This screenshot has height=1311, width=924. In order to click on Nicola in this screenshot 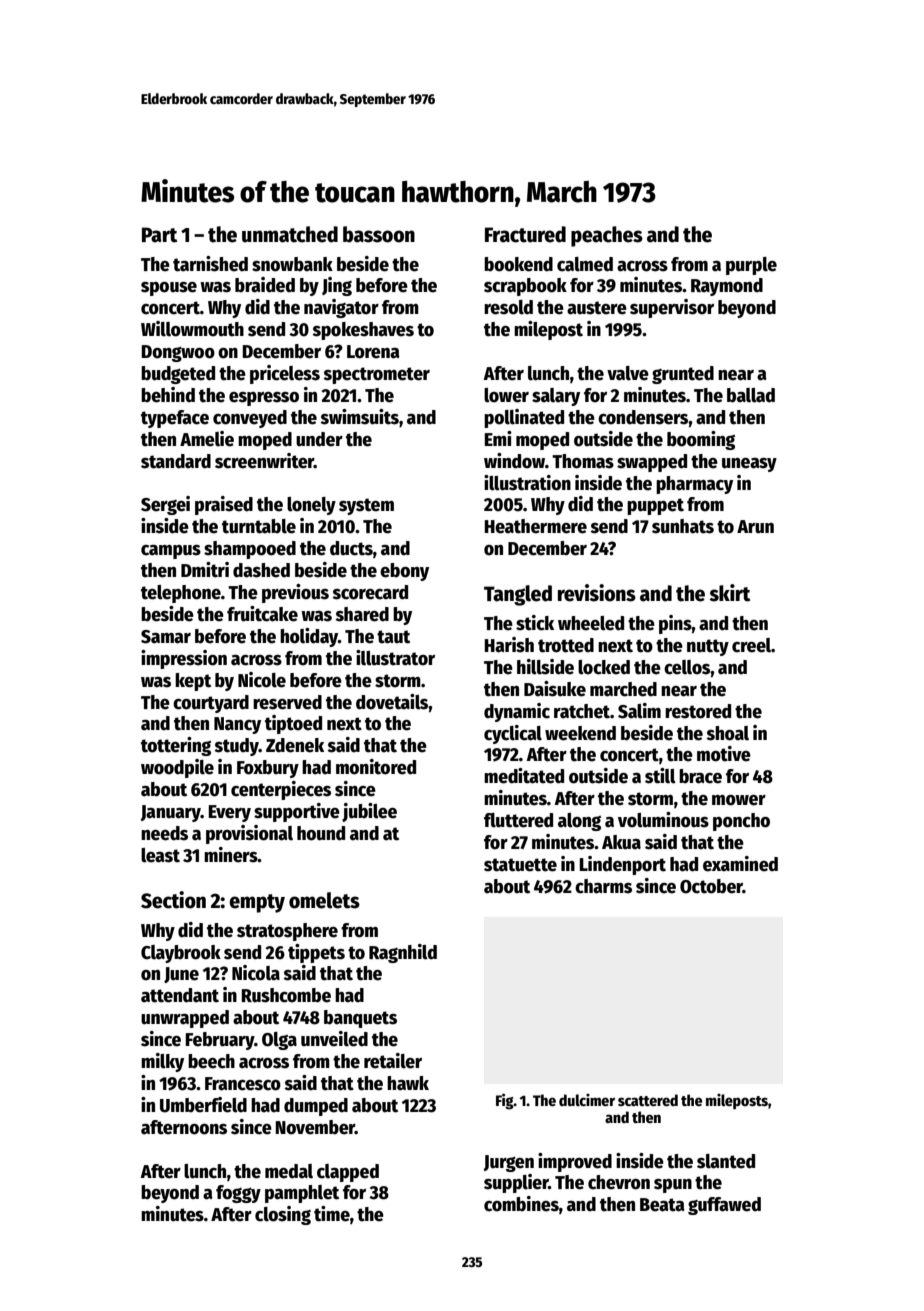, I will do `click(256, 973)`.
